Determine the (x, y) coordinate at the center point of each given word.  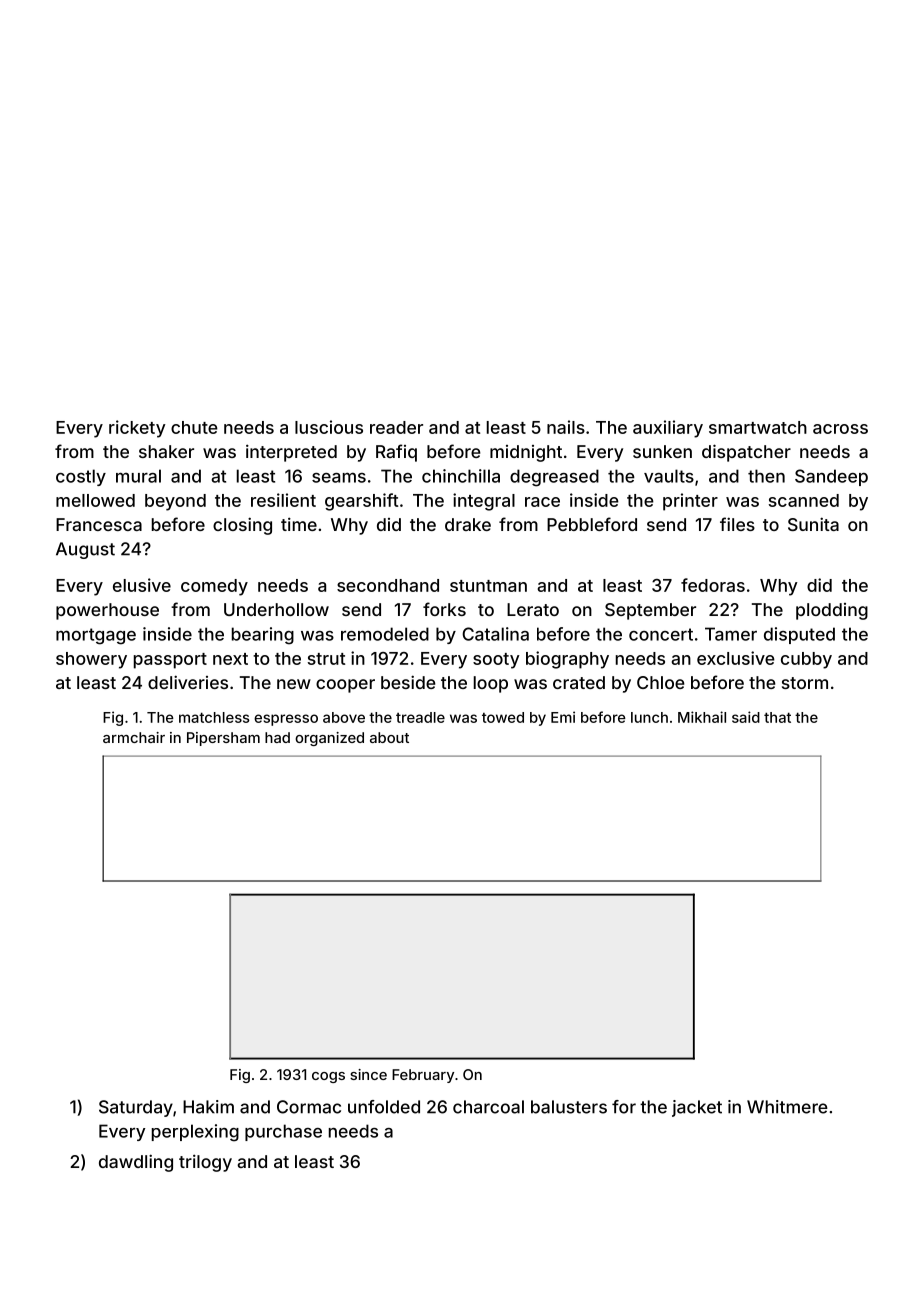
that (777, 717)
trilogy (205, 1163)
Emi (563, 717)
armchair (134, 737)
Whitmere (787, 1107)
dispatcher (746, 453)
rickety (137, 429)
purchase (283, 1132)
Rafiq (396, 453)
